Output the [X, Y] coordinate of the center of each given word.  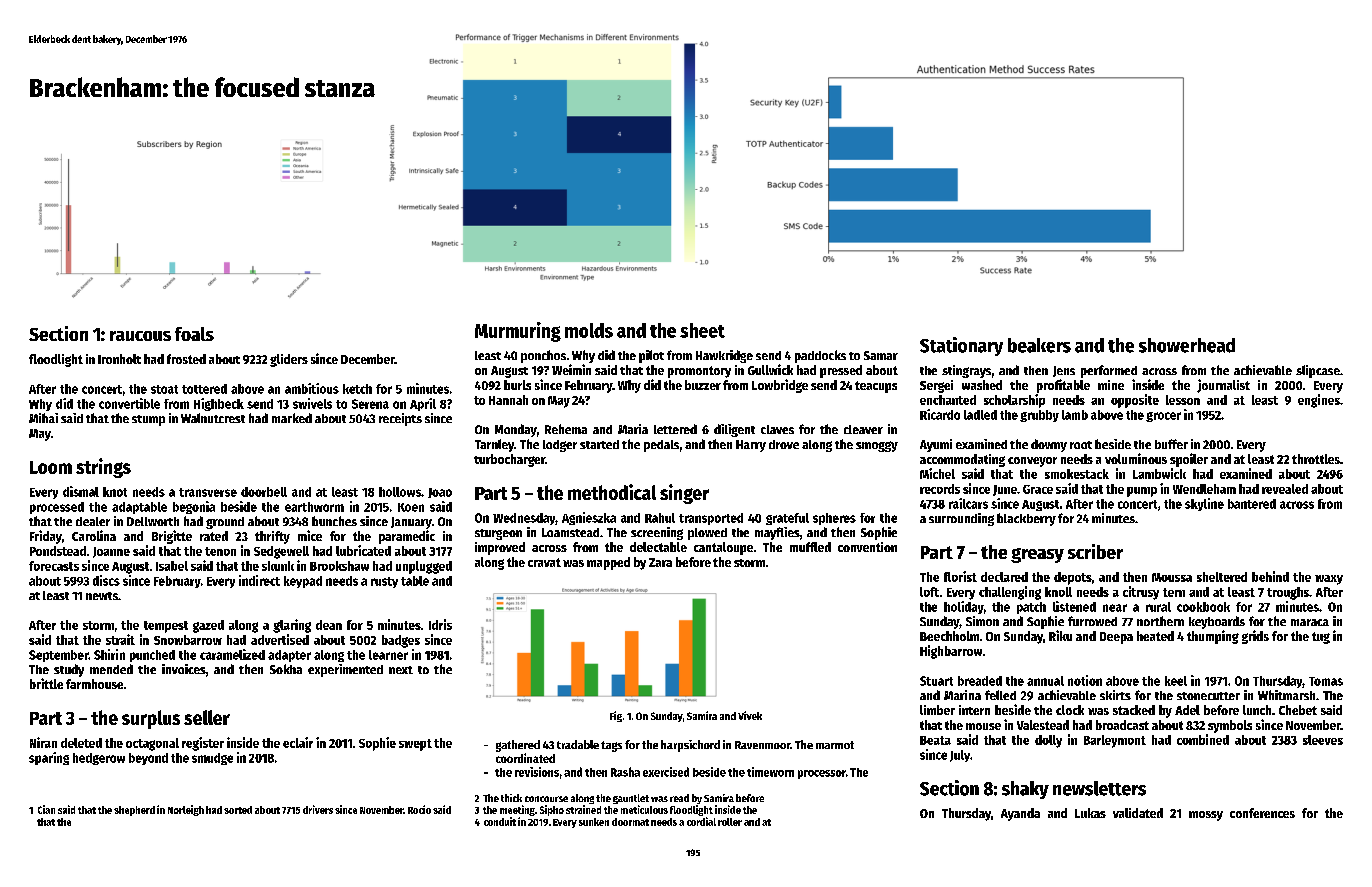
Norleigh [186, 810]
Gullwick [770, 369]
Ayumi [936, 445]
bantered [1252, 504]
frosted [186, 359]
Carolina [94, 535]
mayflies [777, 533]
